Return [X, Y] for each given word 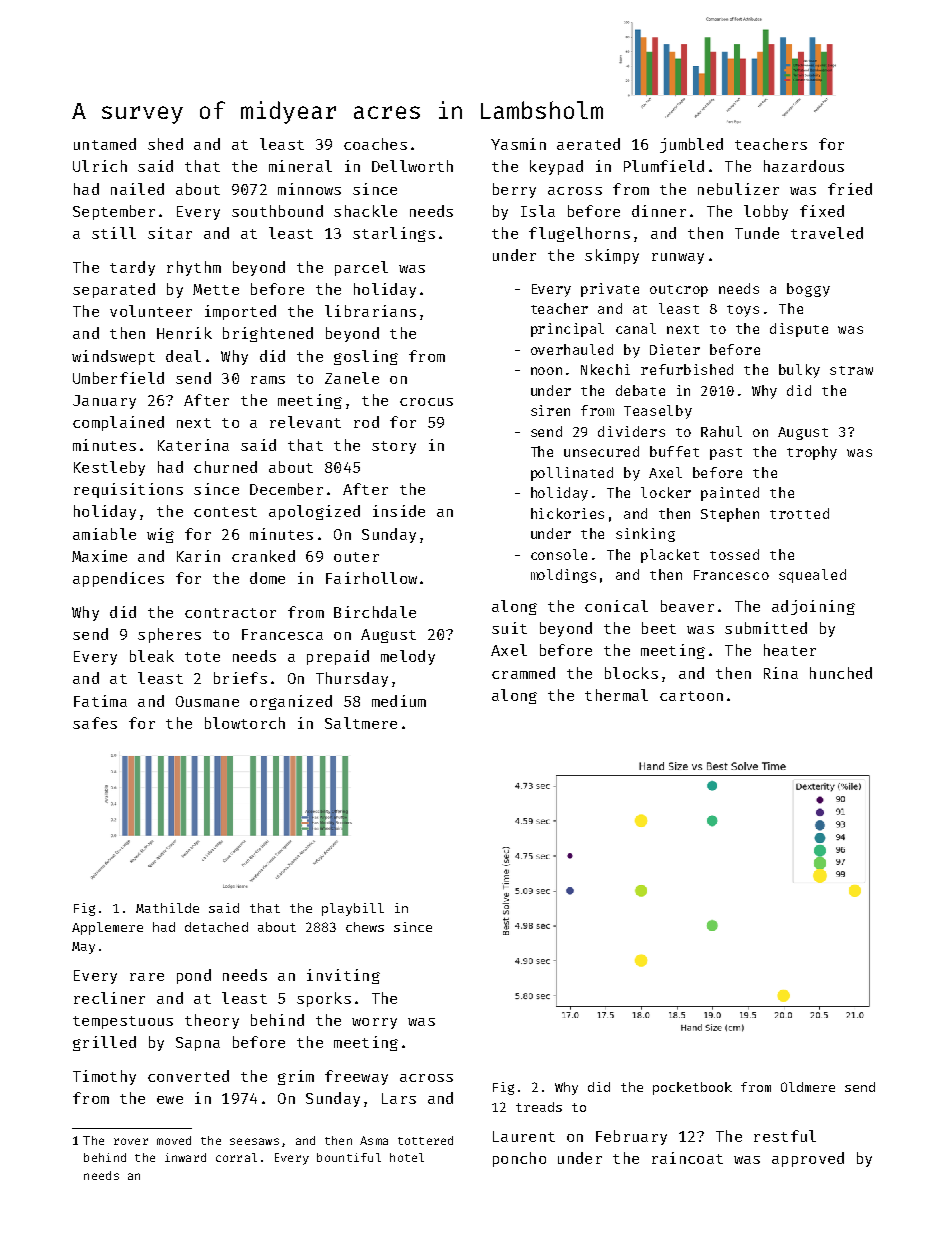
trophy [812, 453]
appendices [118, 579]
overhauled [572, 349]
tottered [425, 1140]
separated [114, 290]
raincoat [687, 1158]
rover [131, 1141]
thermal [616, 695]
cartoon [691, 696]
